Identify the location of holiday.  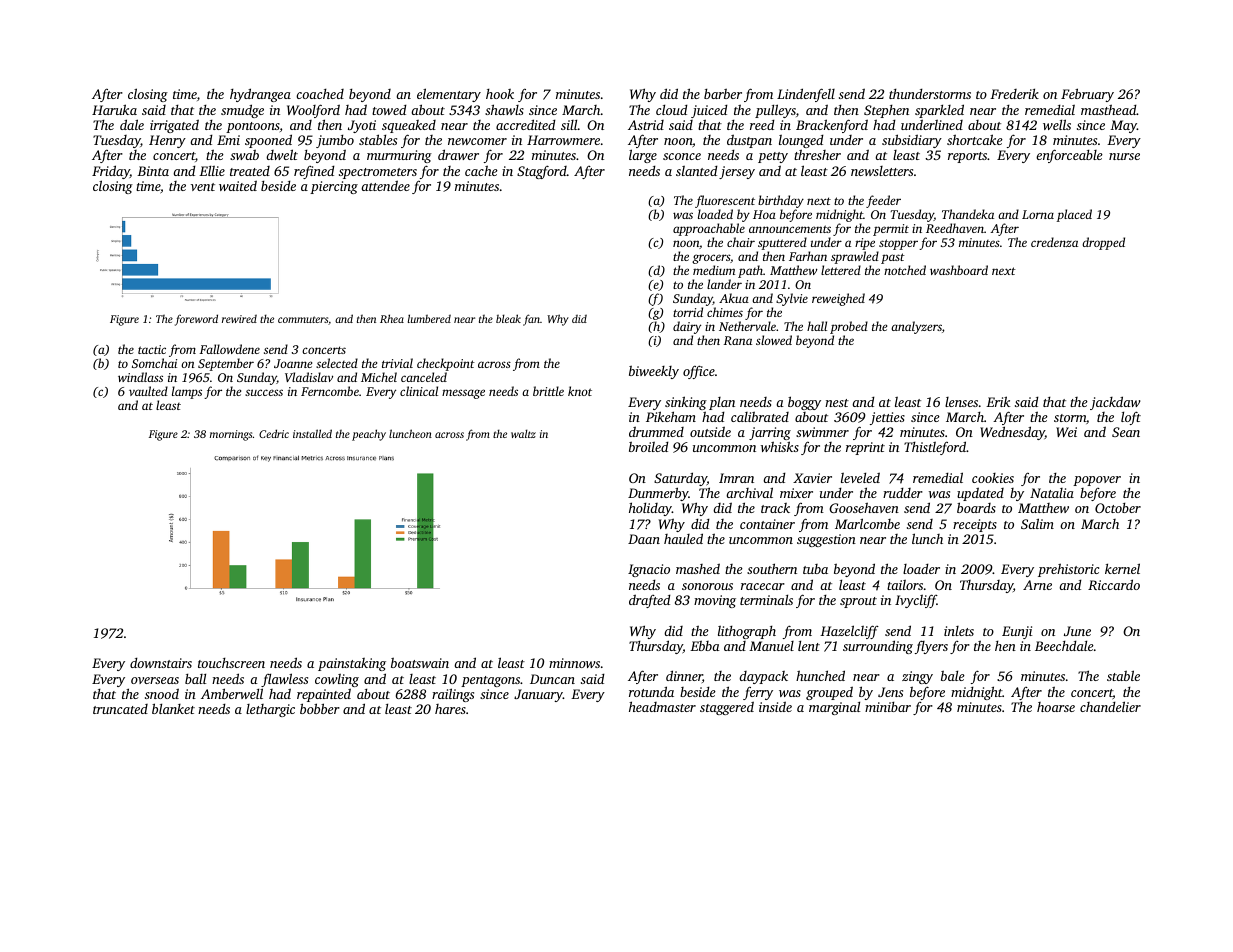
(650, 509).
